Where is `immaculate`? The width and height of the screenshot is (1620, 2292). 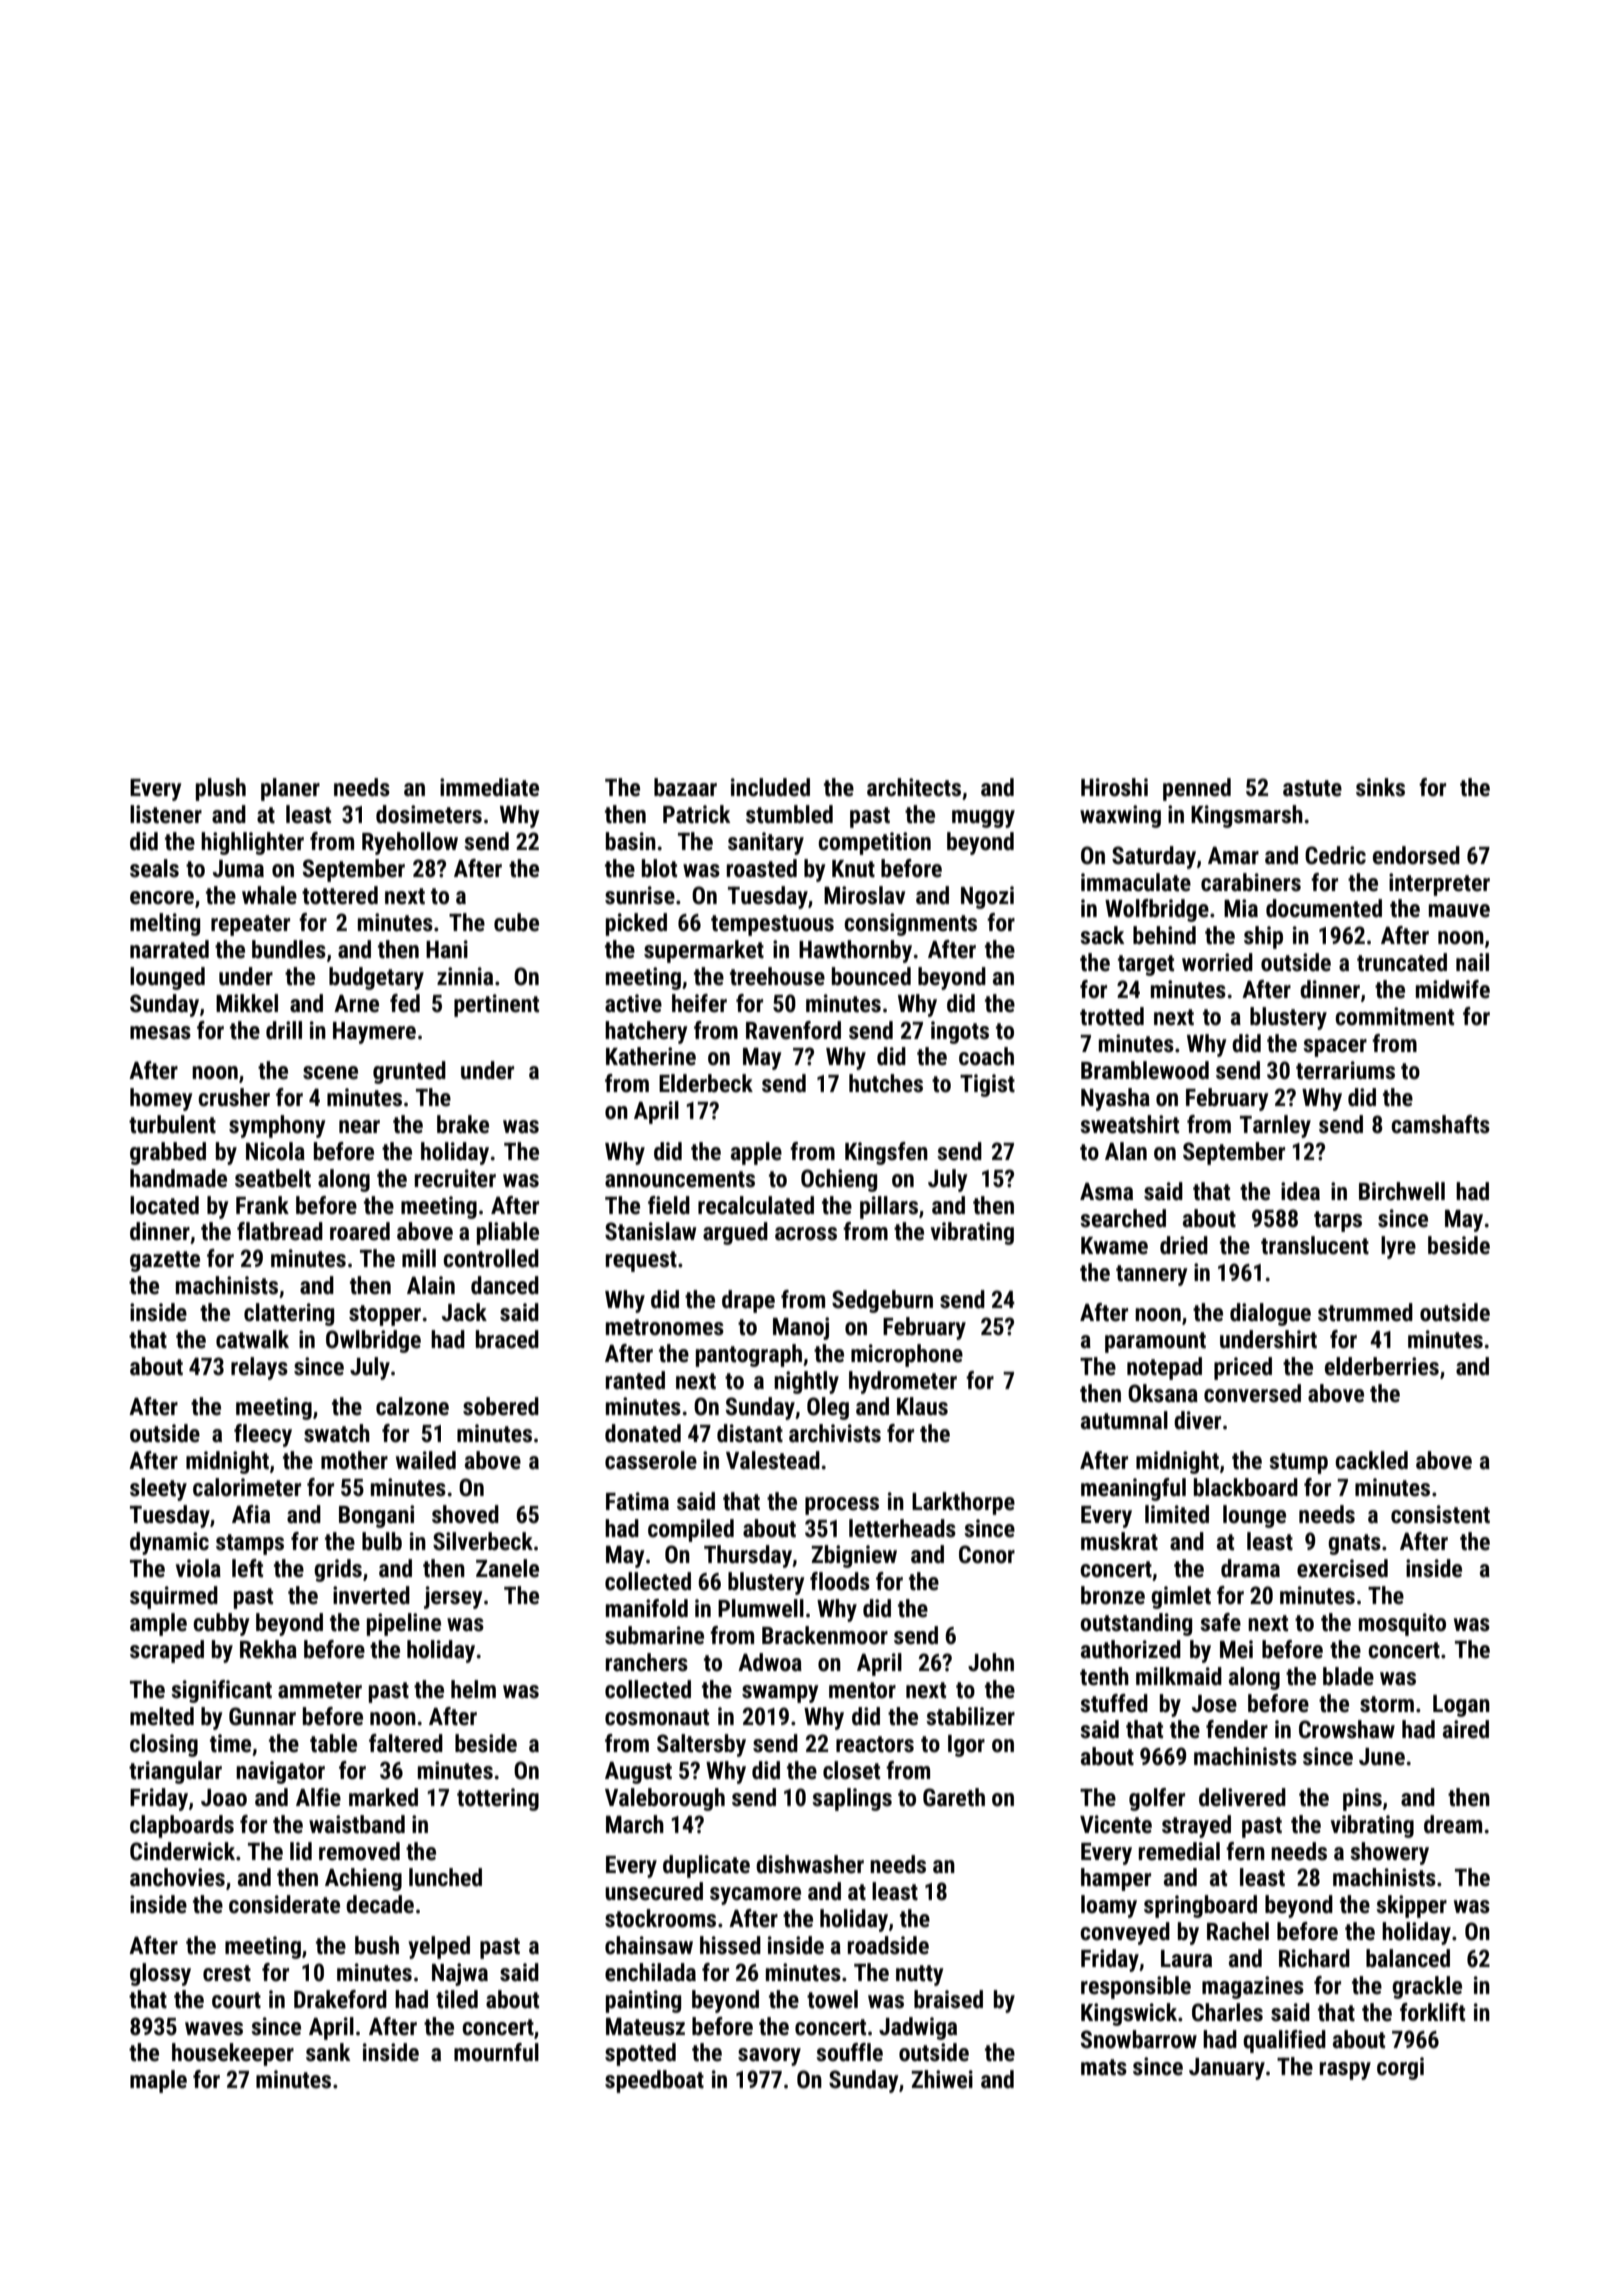
immaculate is located at coordinates (1136, 882).
